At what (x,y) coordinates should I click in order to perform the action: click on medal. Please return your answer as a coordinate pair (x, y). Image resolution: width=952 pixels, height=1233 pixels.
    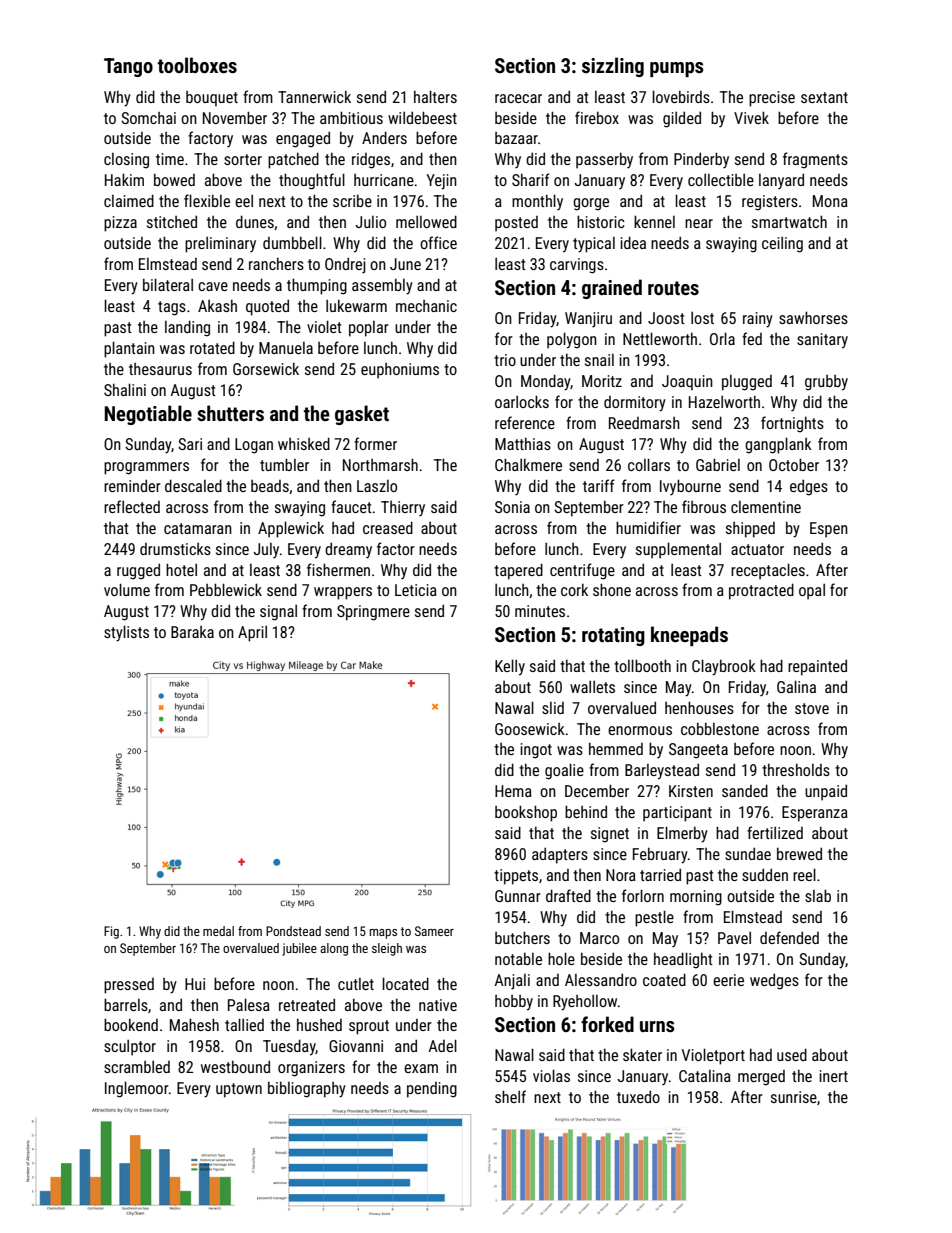
    Looking at the image, I should click on (218, 931).
